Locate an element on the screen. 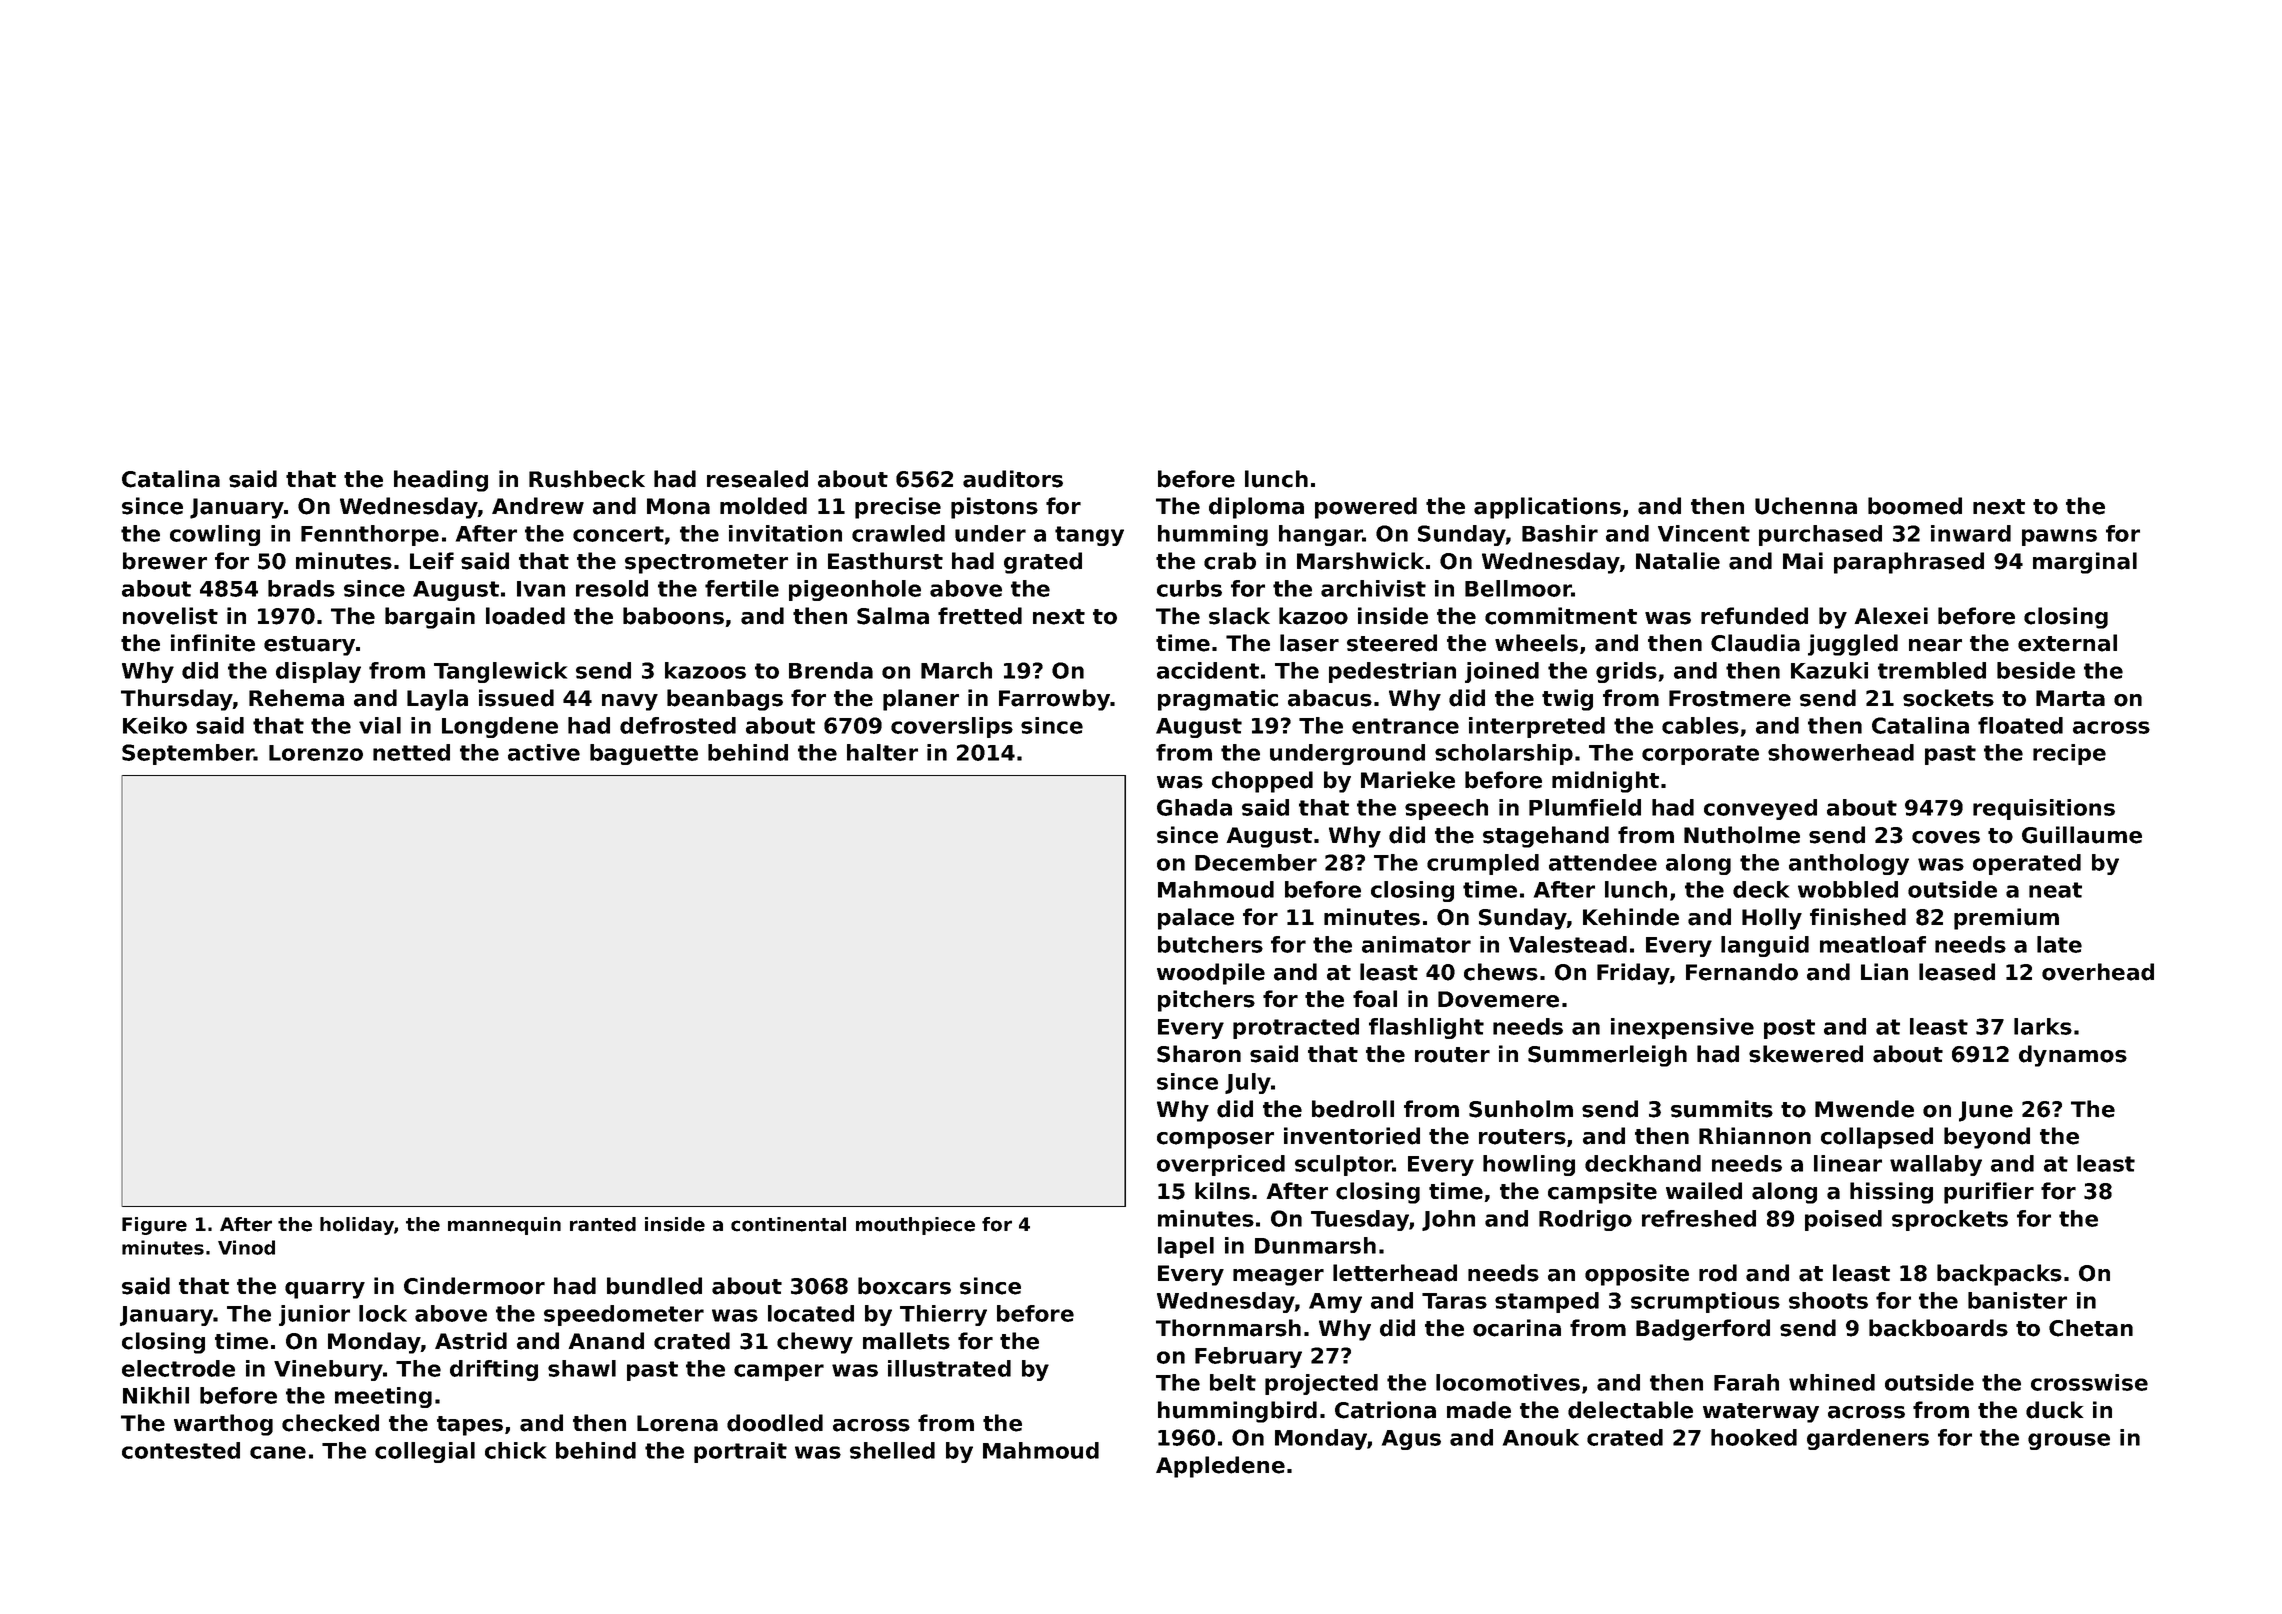 Image resolution: width=2282 pixels, height=1614 pixels. external is located at coordinates (2067, 643).
